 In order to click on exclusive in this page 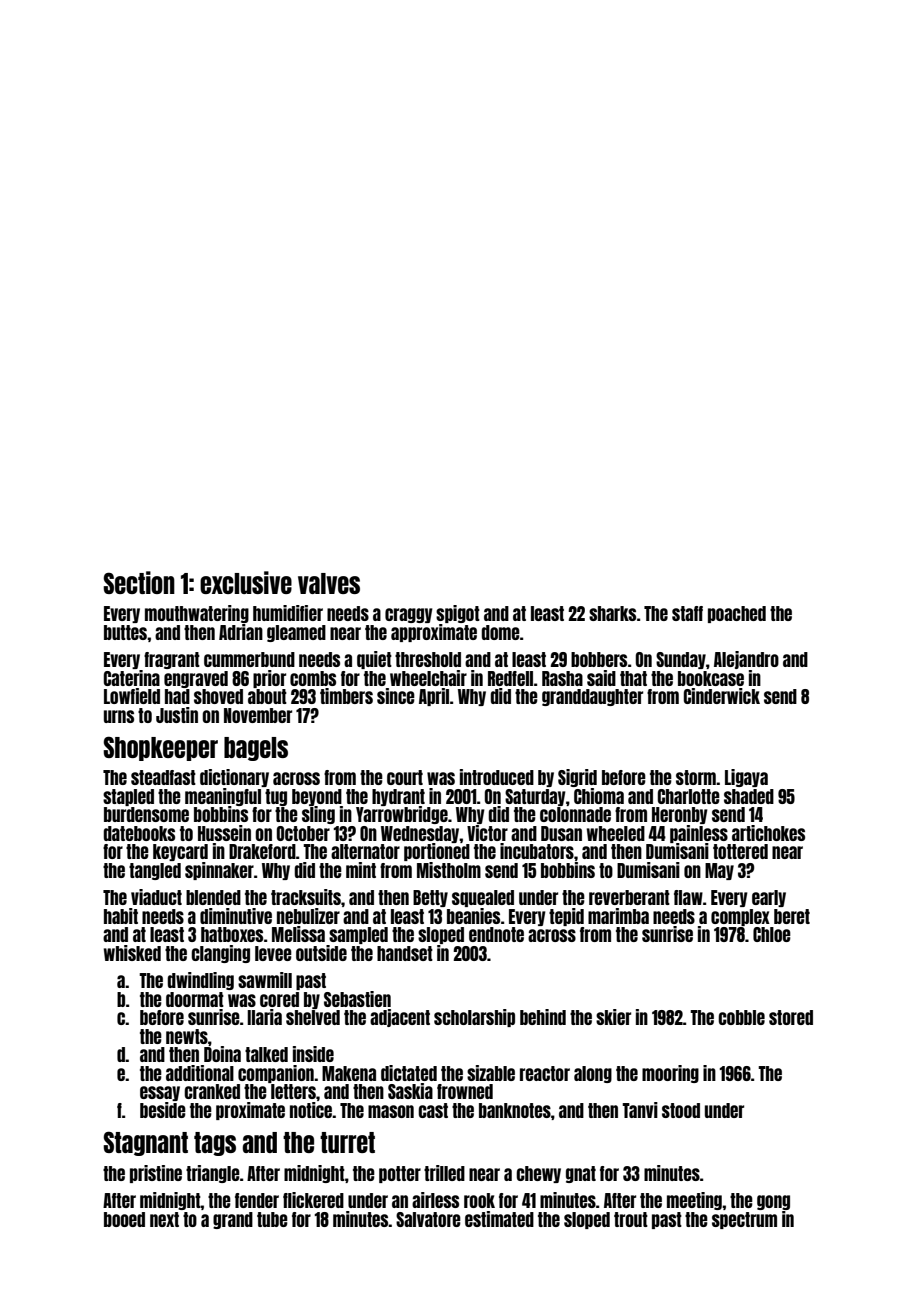, I will do `click(246, 582)`.
